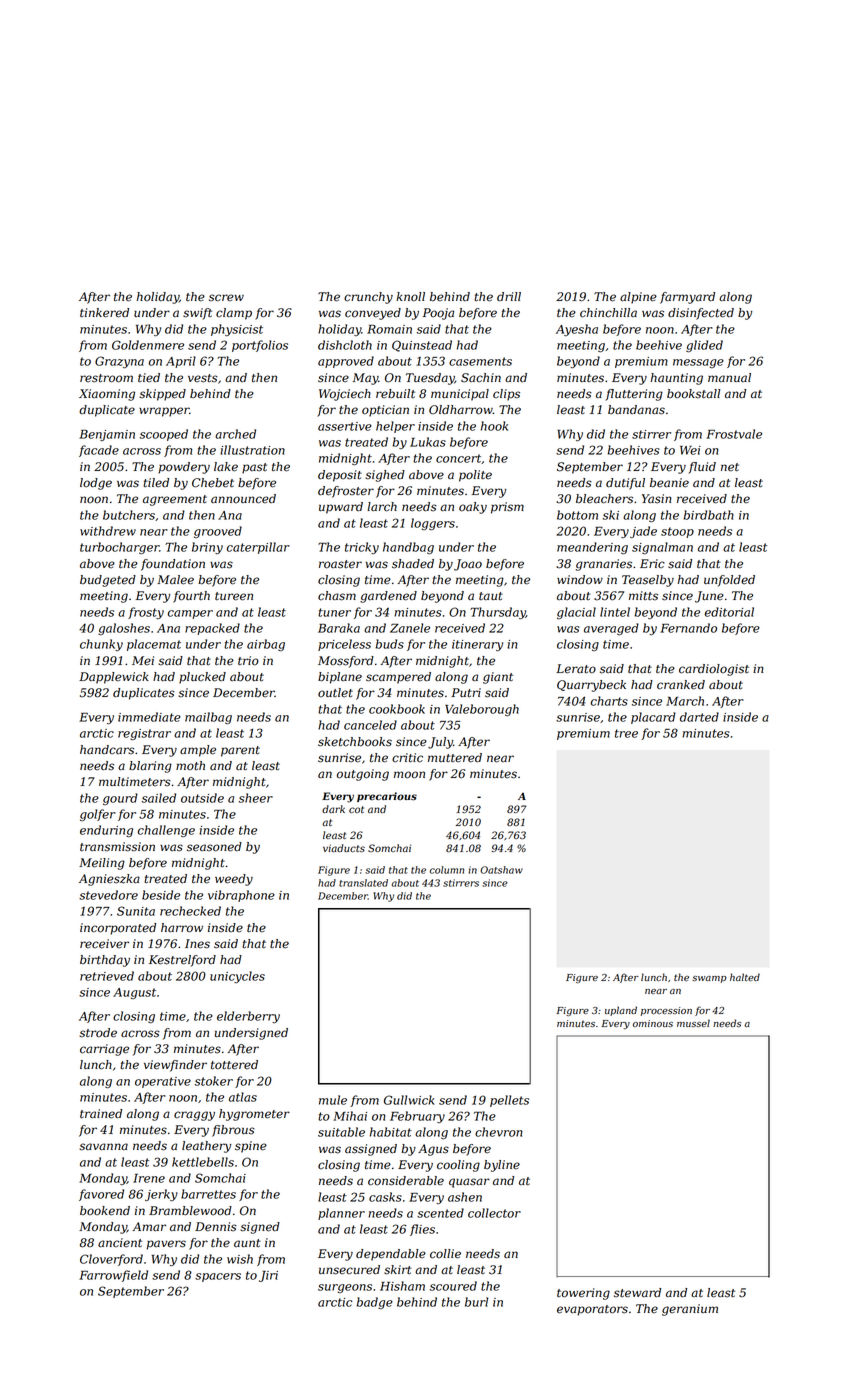  What do you see at coordinates (345, 426) in the image?
I see `assertive` at bounding box center [345, 426].
